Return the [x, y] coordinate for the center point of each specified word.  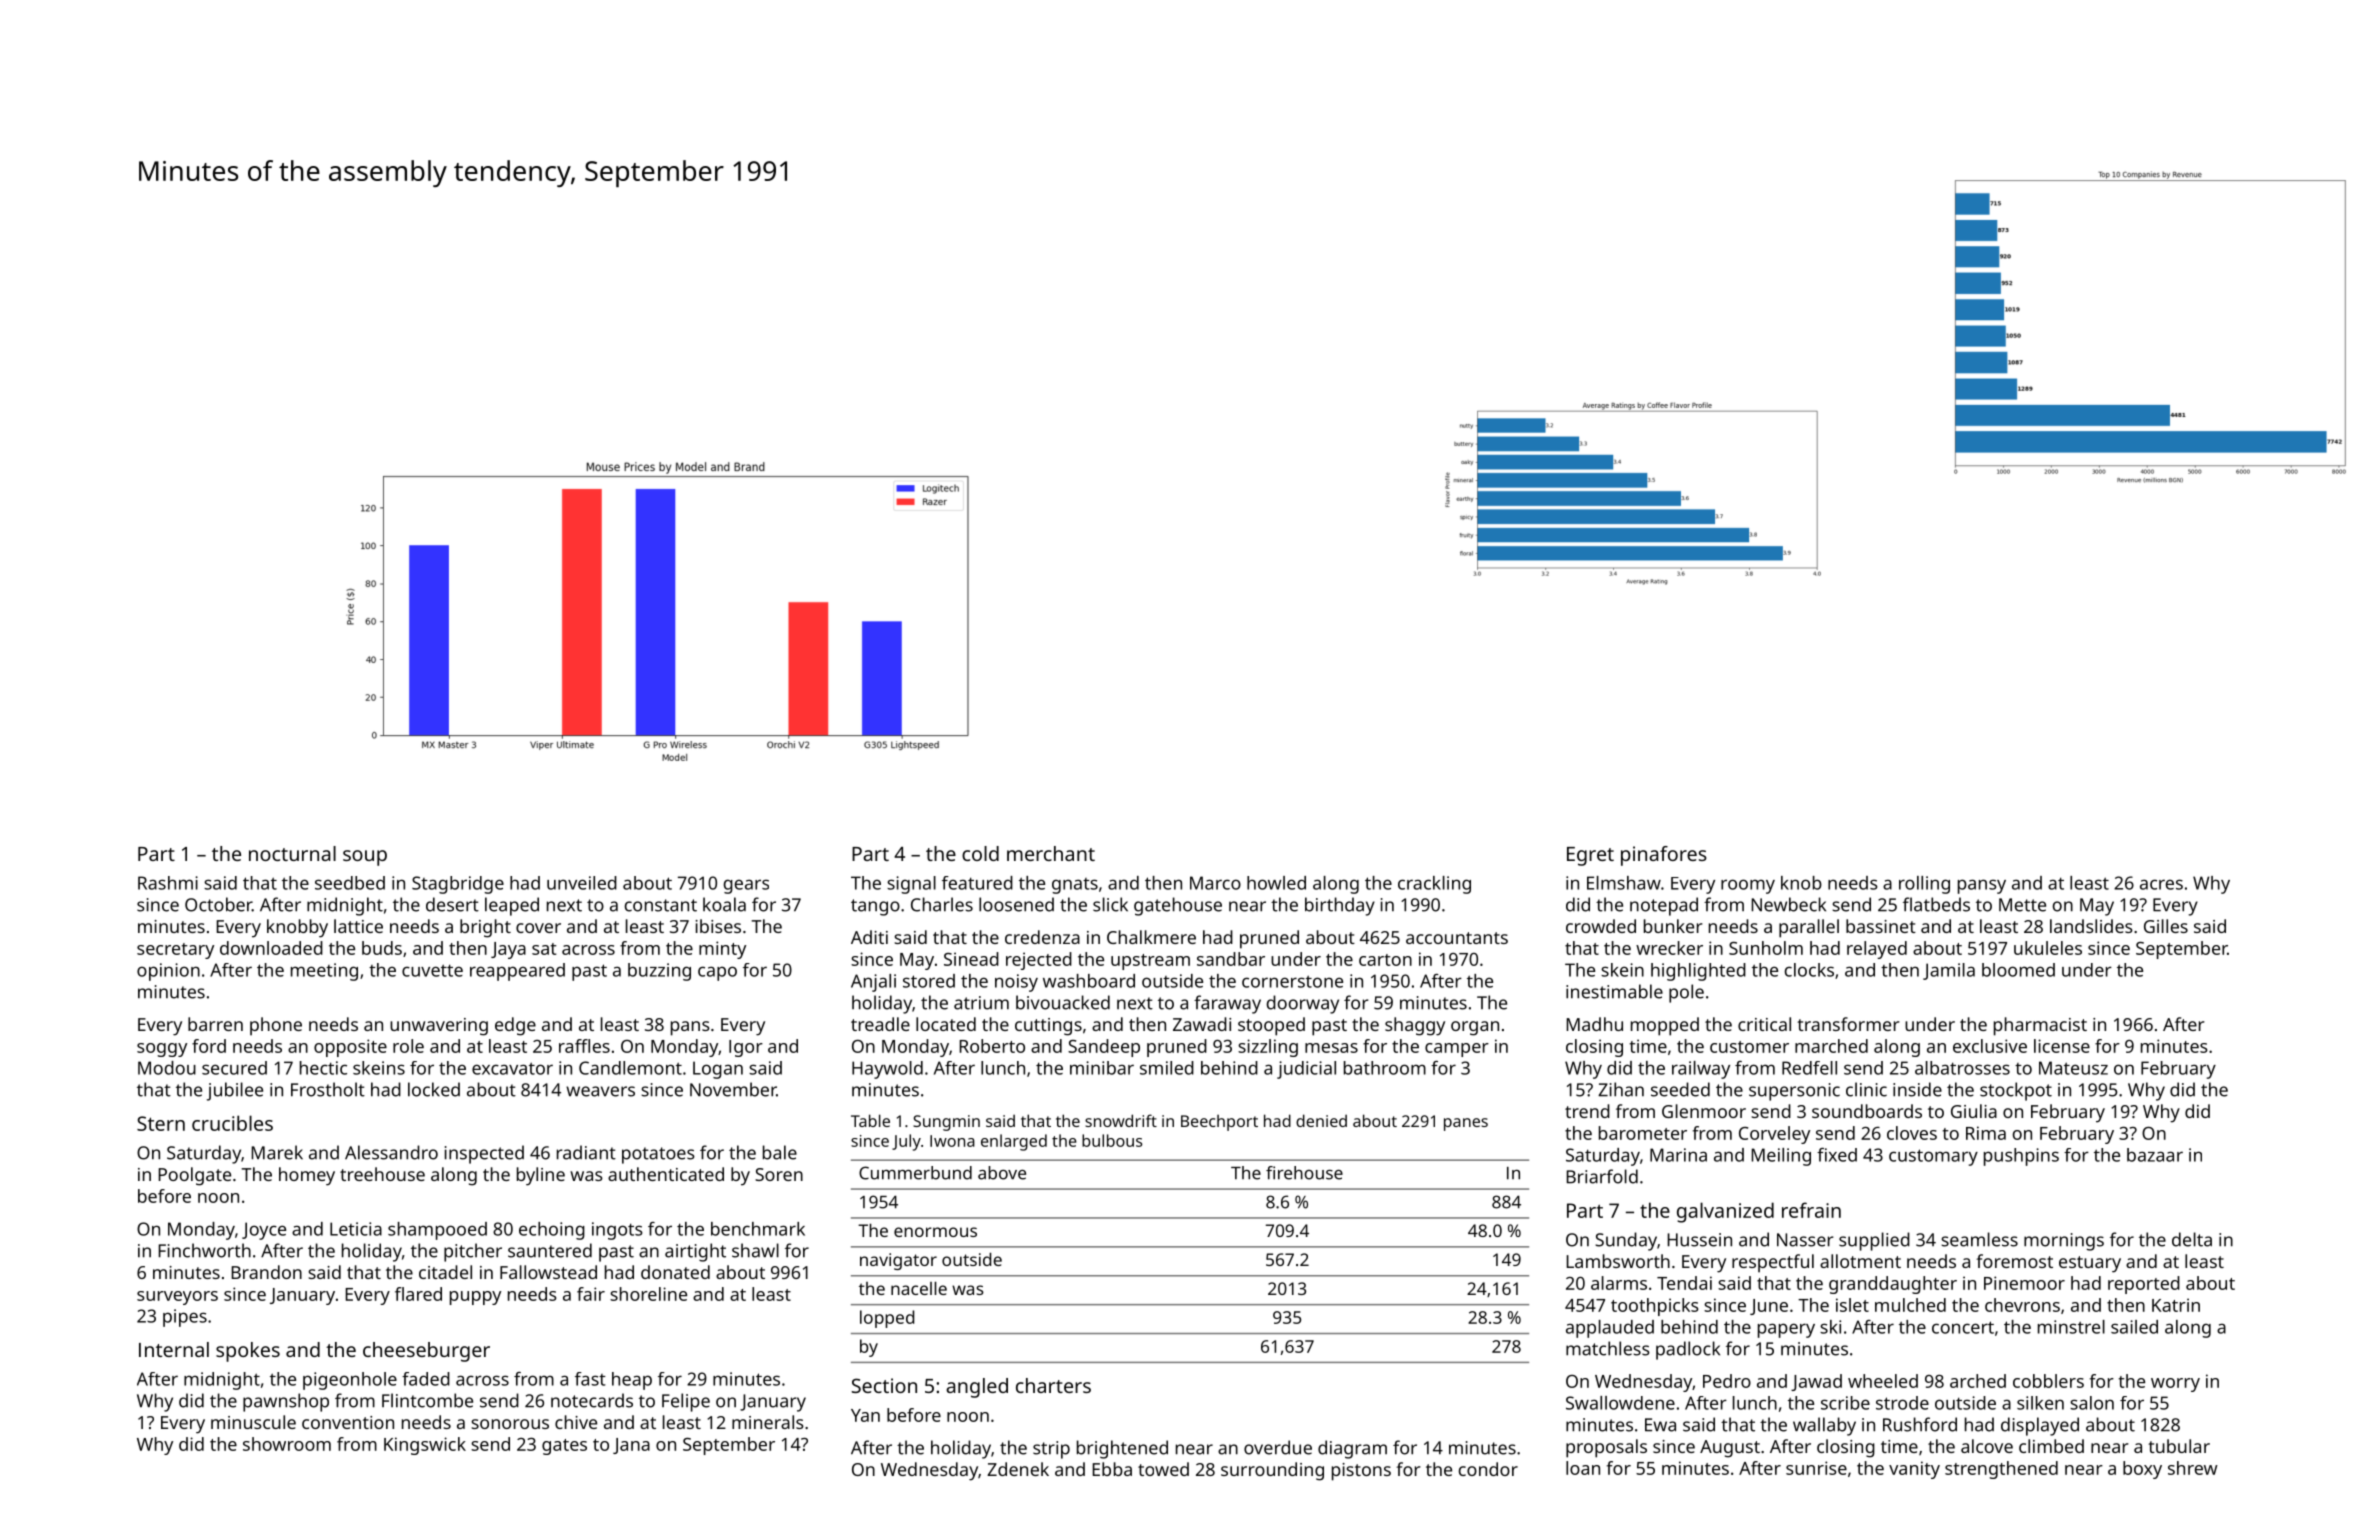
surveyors [177, 1298]
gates [564, 1447]
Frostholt [328, 1089]
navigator [898, 1261]
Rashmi [168, 883]
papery [1786, 1330]
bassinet [1881, 926]
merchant [1051, 853]
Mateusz [2073, 1068]
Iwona [952, 1141]
